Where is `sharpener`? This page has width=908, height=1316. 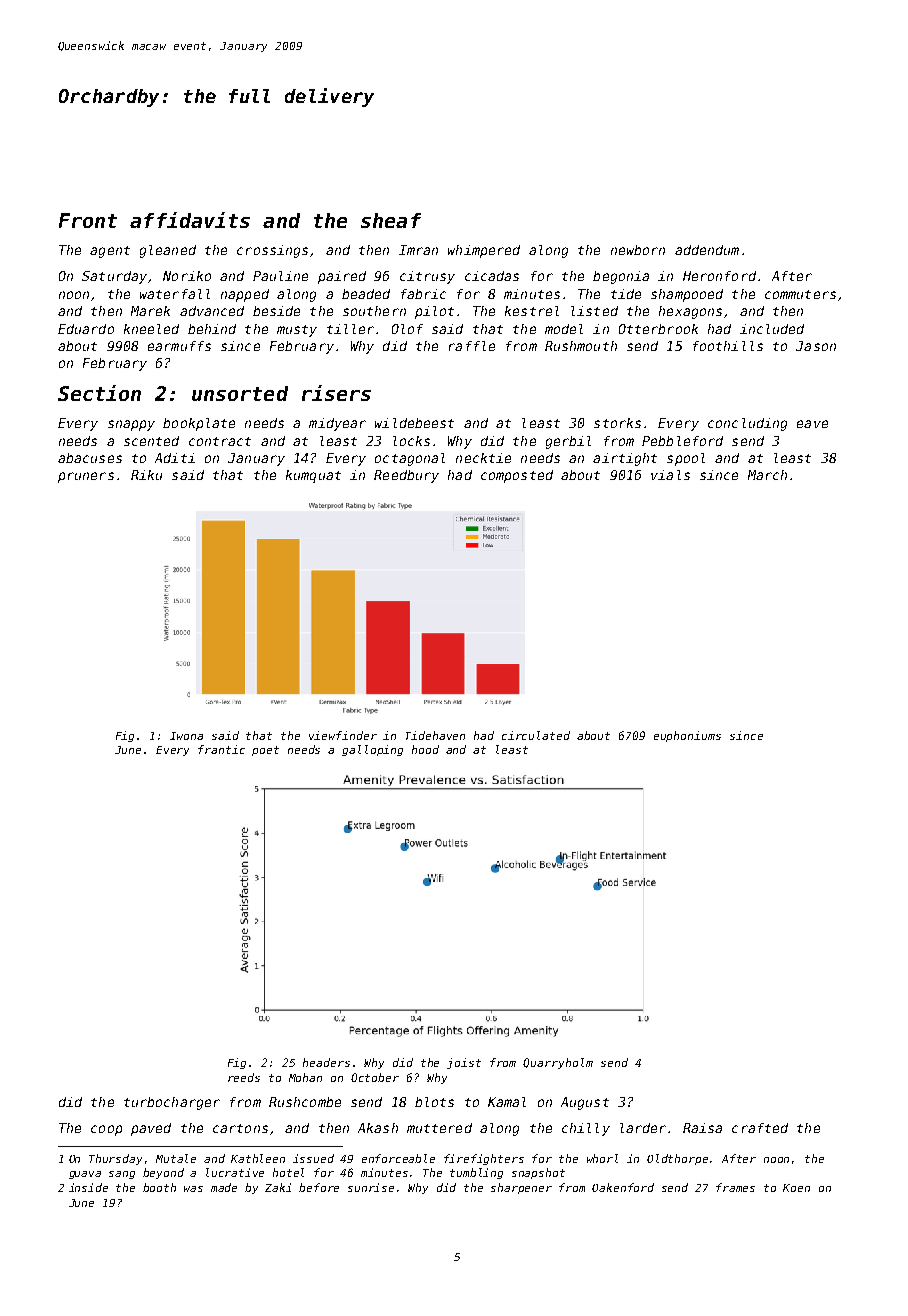 sharpener is located at coordinates (521, 1188).
